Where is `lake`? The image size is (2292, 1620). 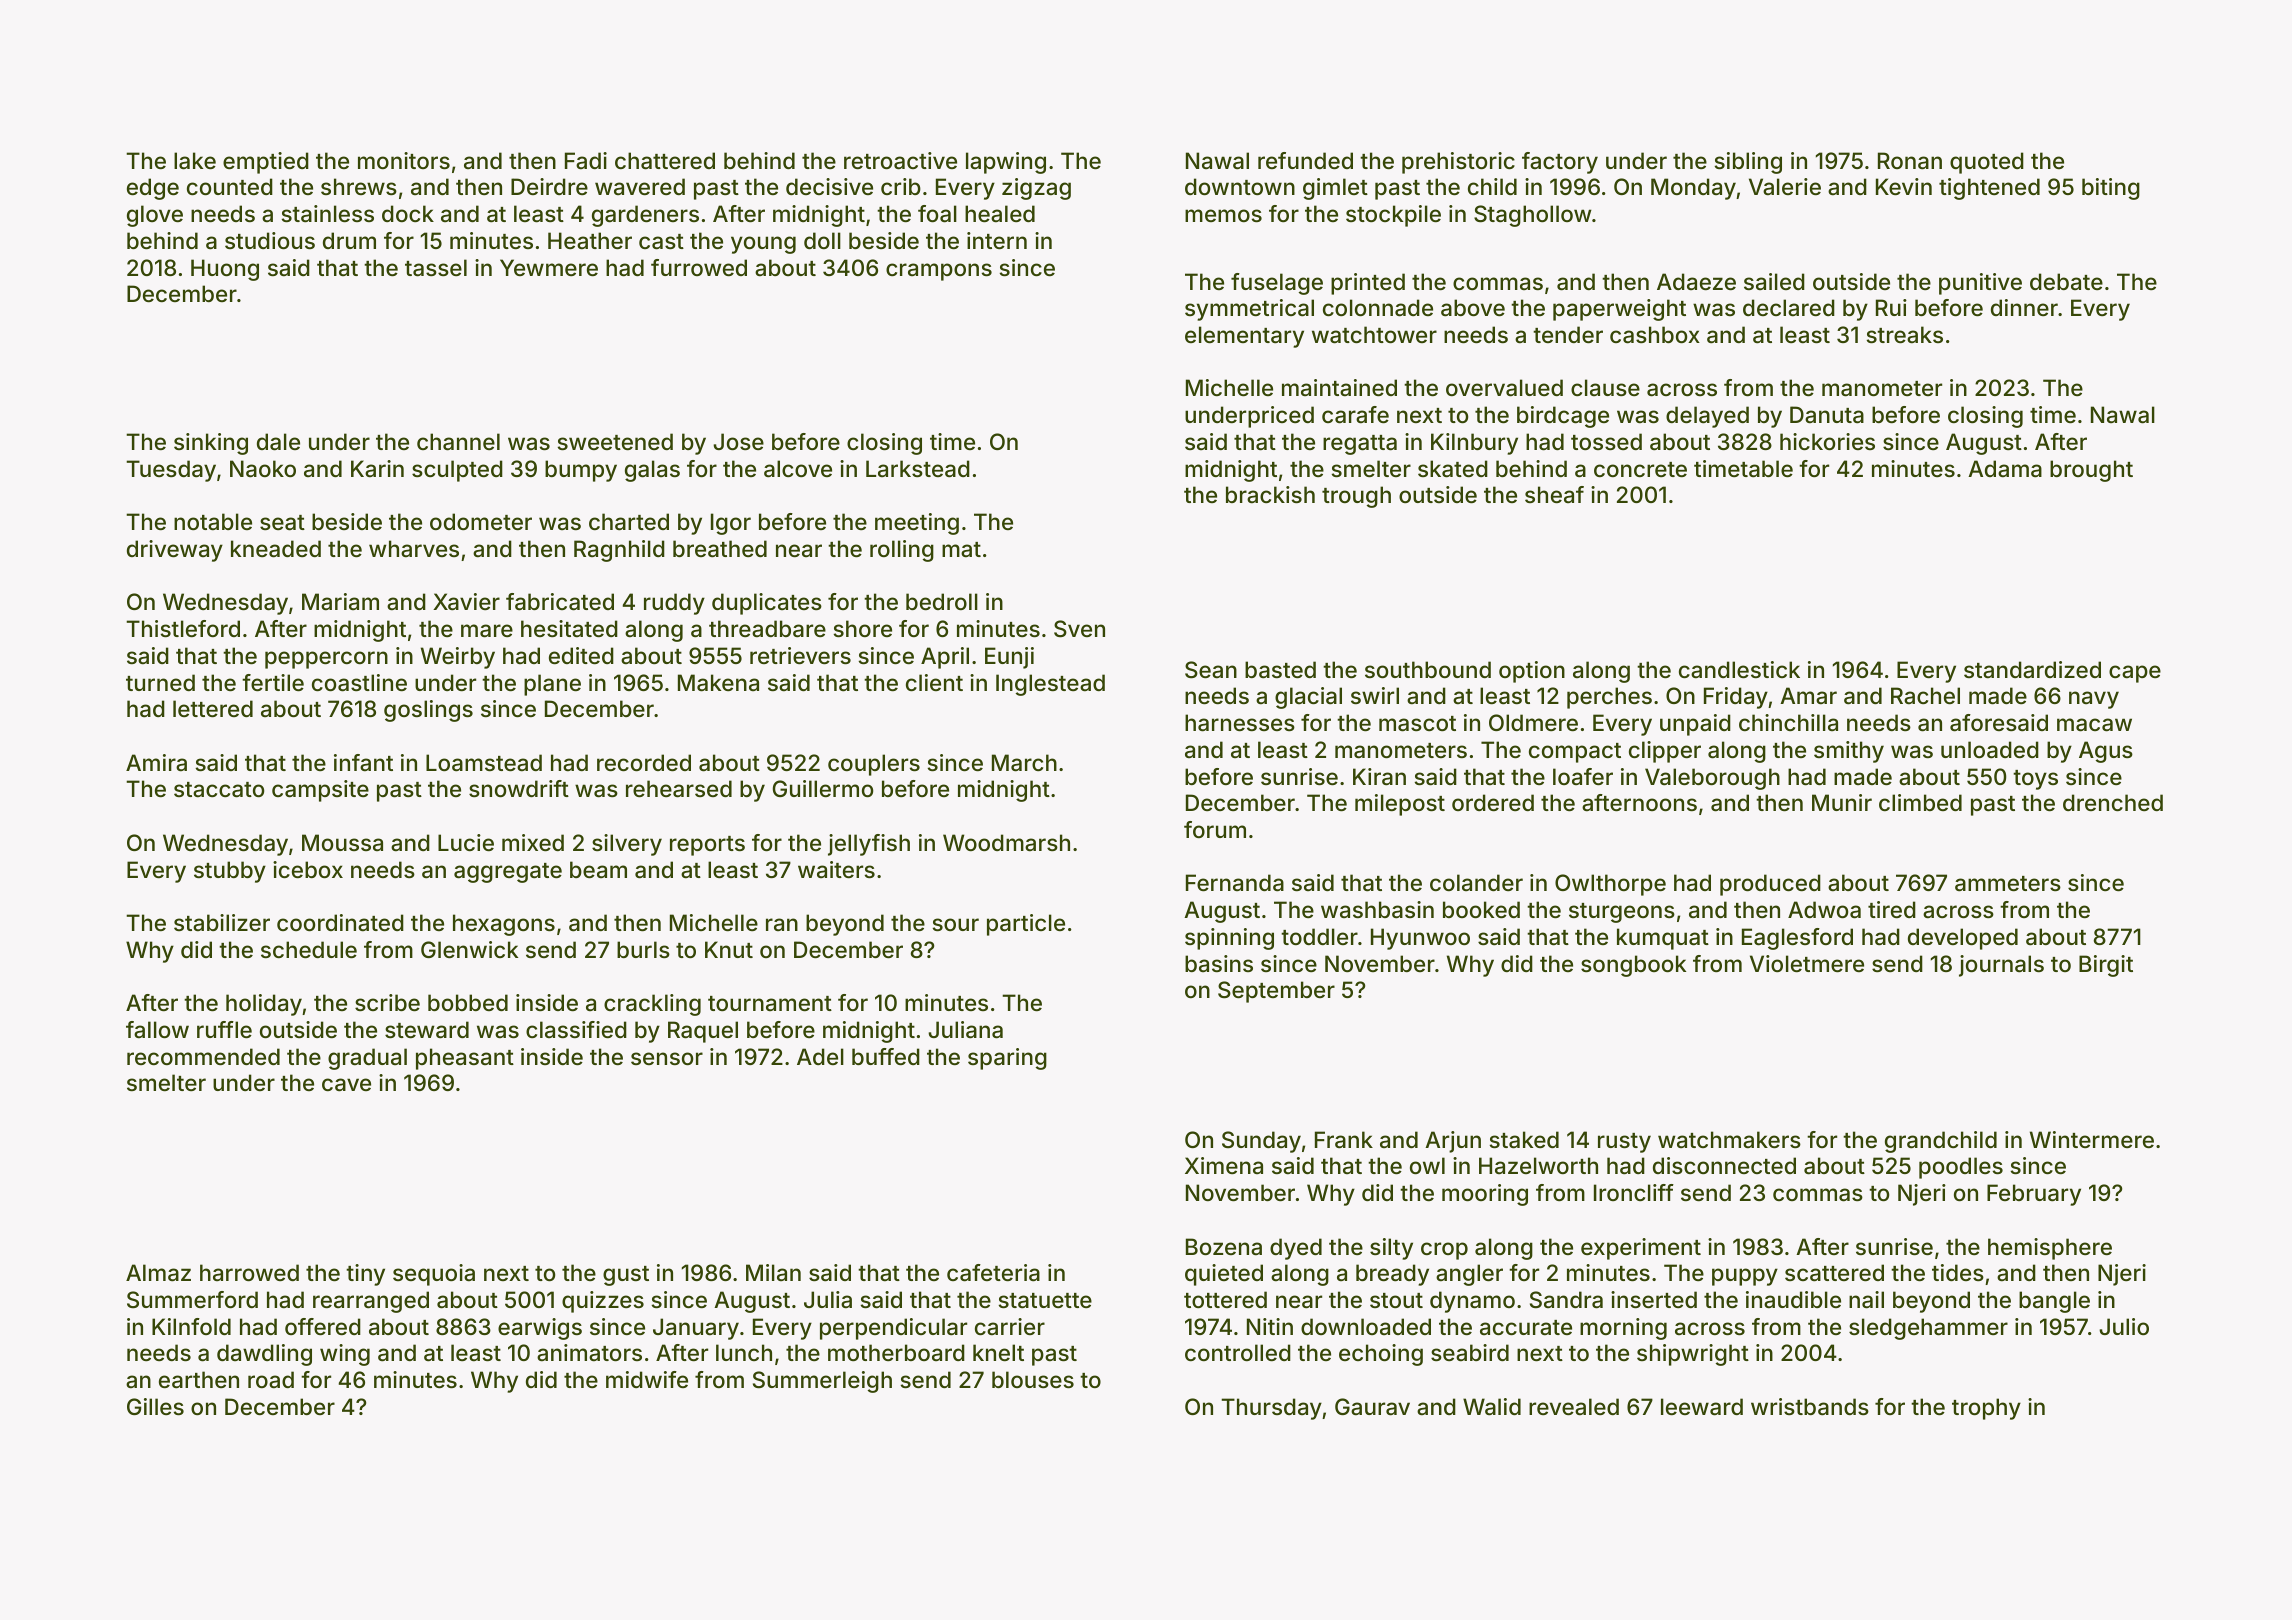 lake is located at coordinates (195, 161).
